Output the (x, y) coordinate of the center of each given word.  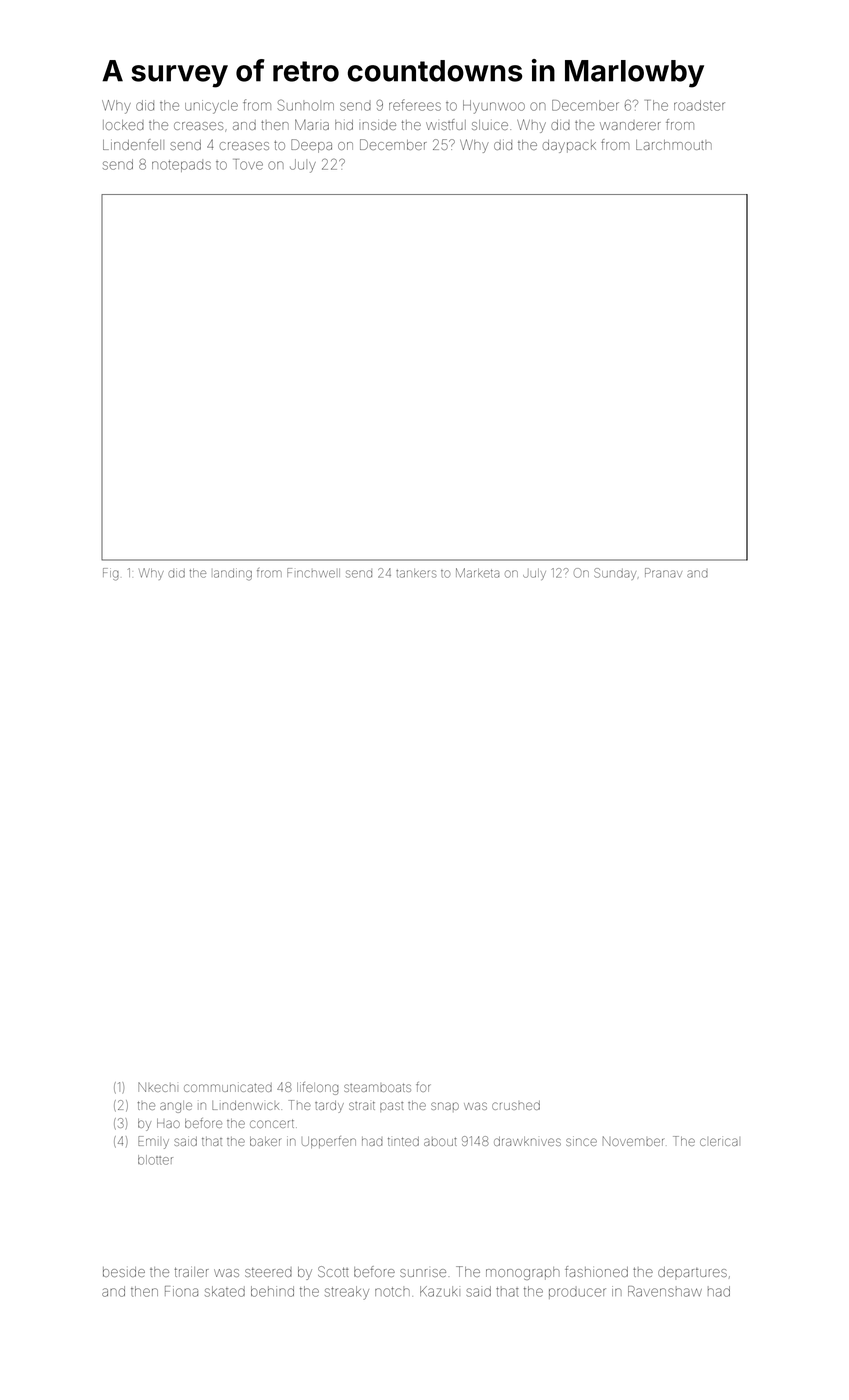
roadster (699, 105)
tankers (416, 573)
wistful (446, 124)
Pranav (663, 573)
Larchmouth (674, 145)
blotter (155, 1160)
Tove (248, 164)
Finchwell (313, 573)
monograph (523, 1273)
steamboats (377, 1087)
